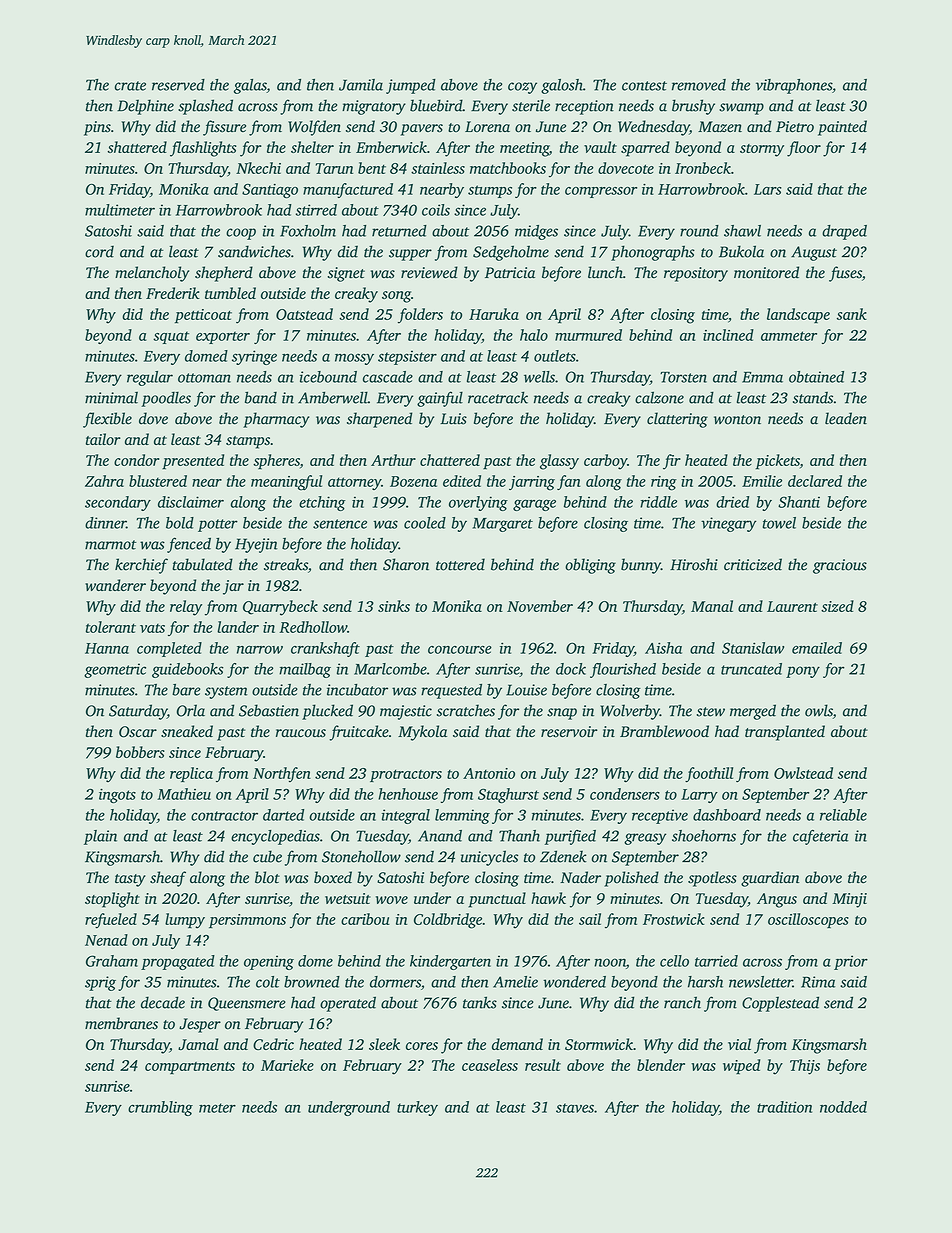 The height and width of the screenshot is (1233, 952). Describe the element at coordinates (160, 1108) in the screenshot. I see `crumbling` at that location.
